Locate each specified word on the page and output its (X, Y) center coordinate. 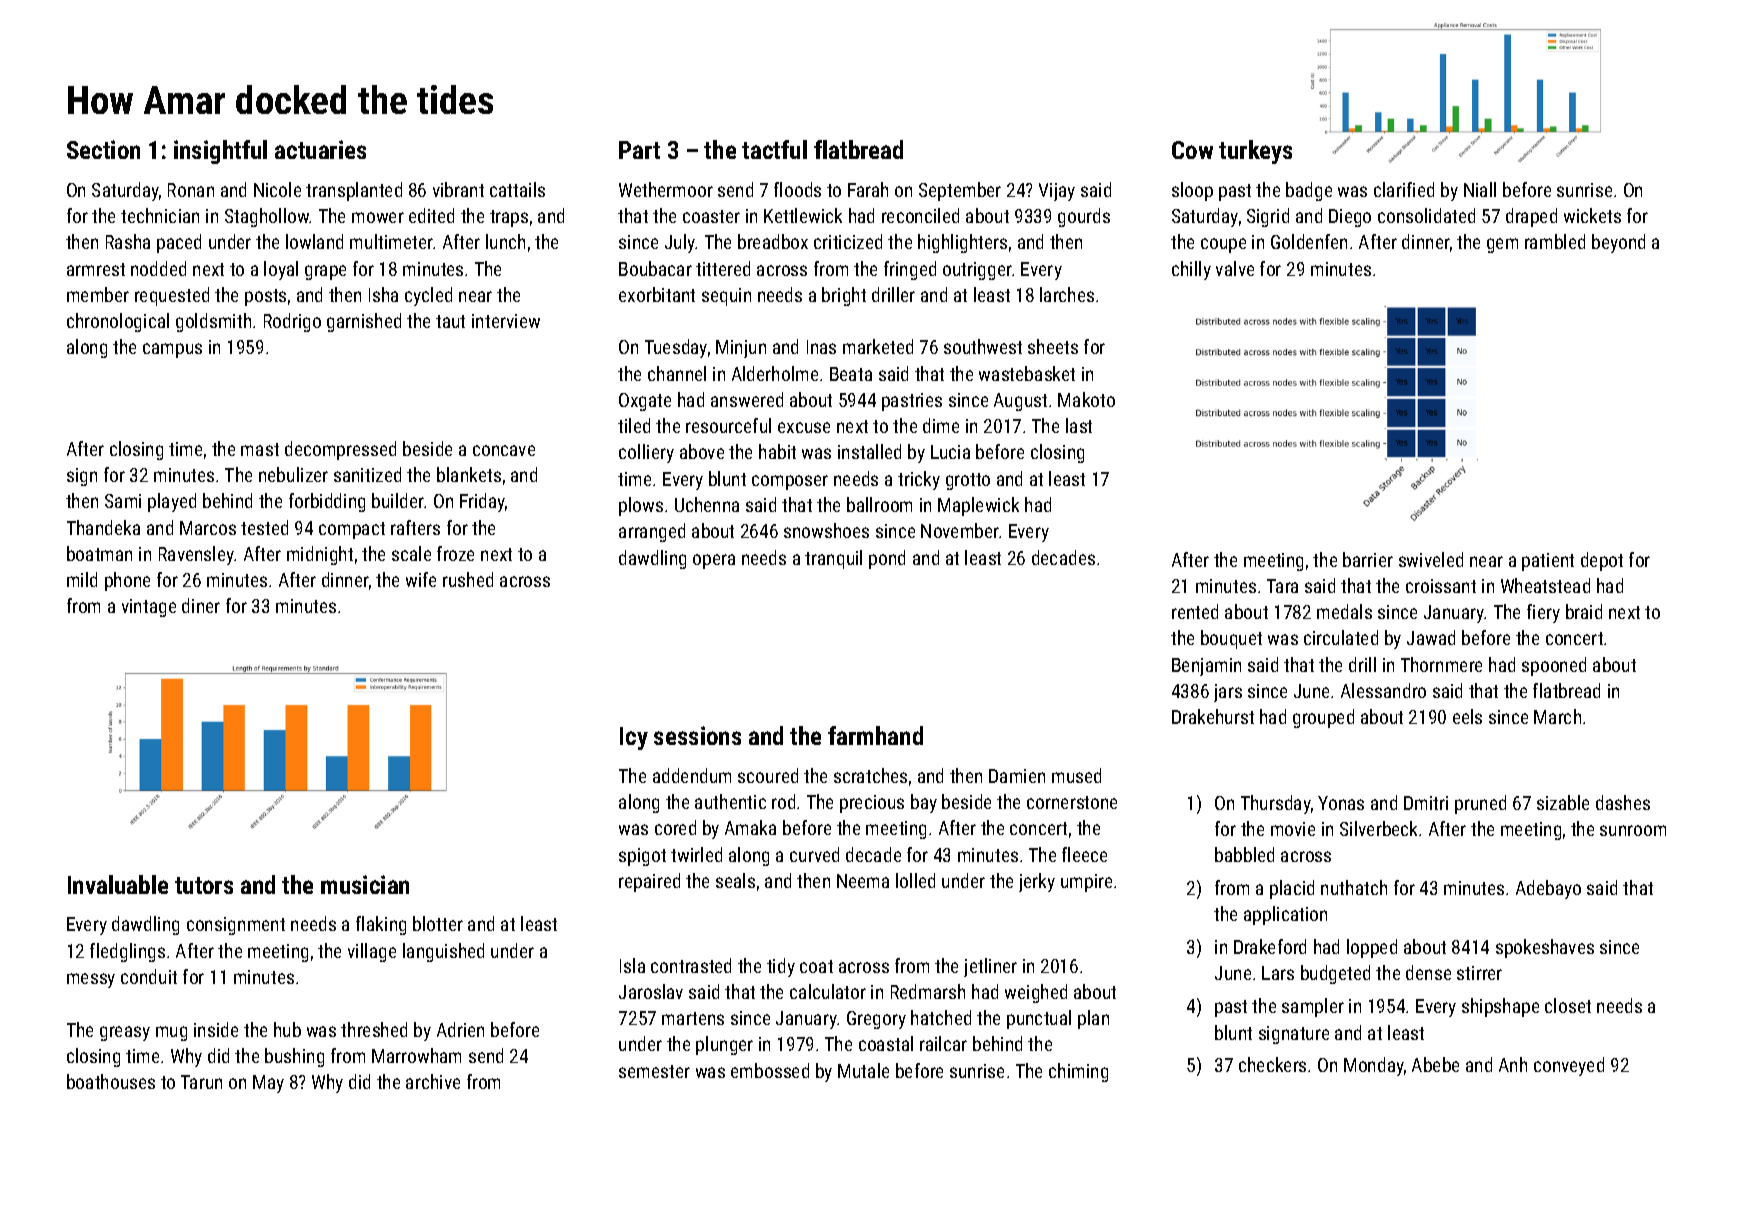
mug (171, 1033)
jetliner (990, 967)
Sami (123, 501)
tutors (204, 885)
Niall (1480, 189)
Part (639, 150)
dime (941, 425)
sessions (697, 735)
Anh (1513, 1064)
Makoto (1086, 399)
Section (103, 149)
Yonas (1341, 803)
